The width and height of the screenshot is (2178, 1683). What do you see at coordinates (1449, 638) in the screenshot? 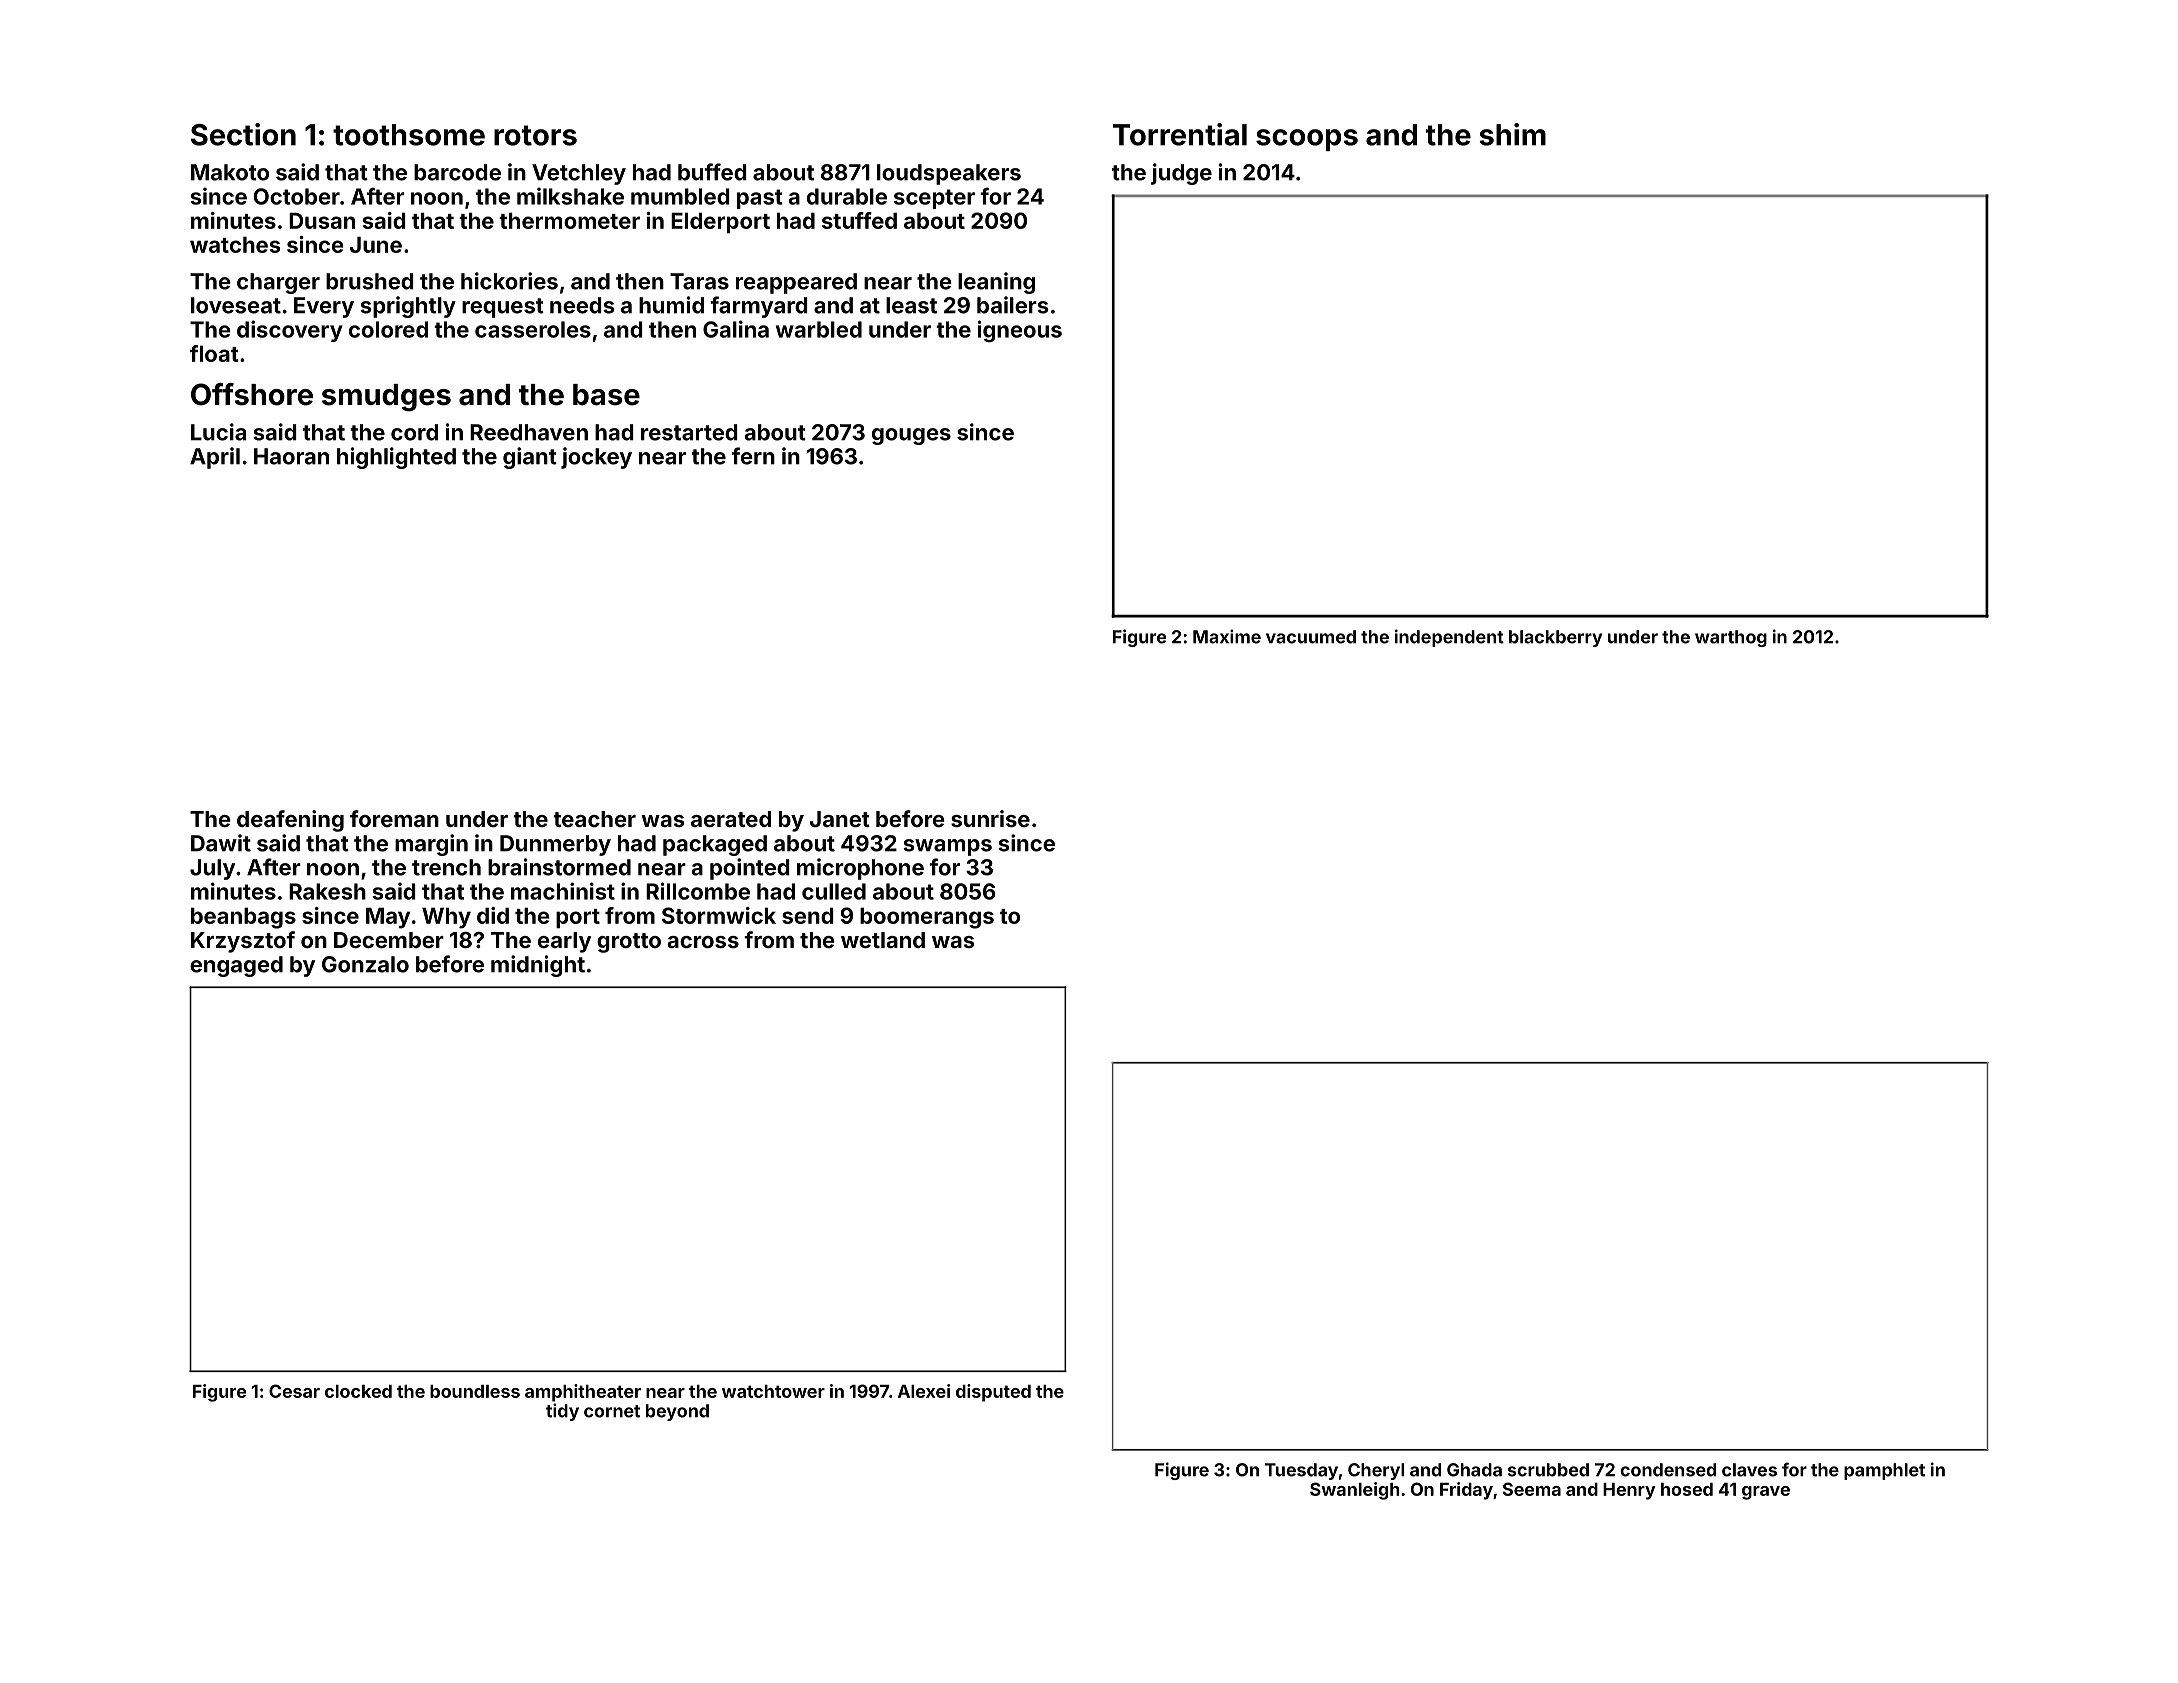
I see `independent` at bounding box center [1449, 638].
